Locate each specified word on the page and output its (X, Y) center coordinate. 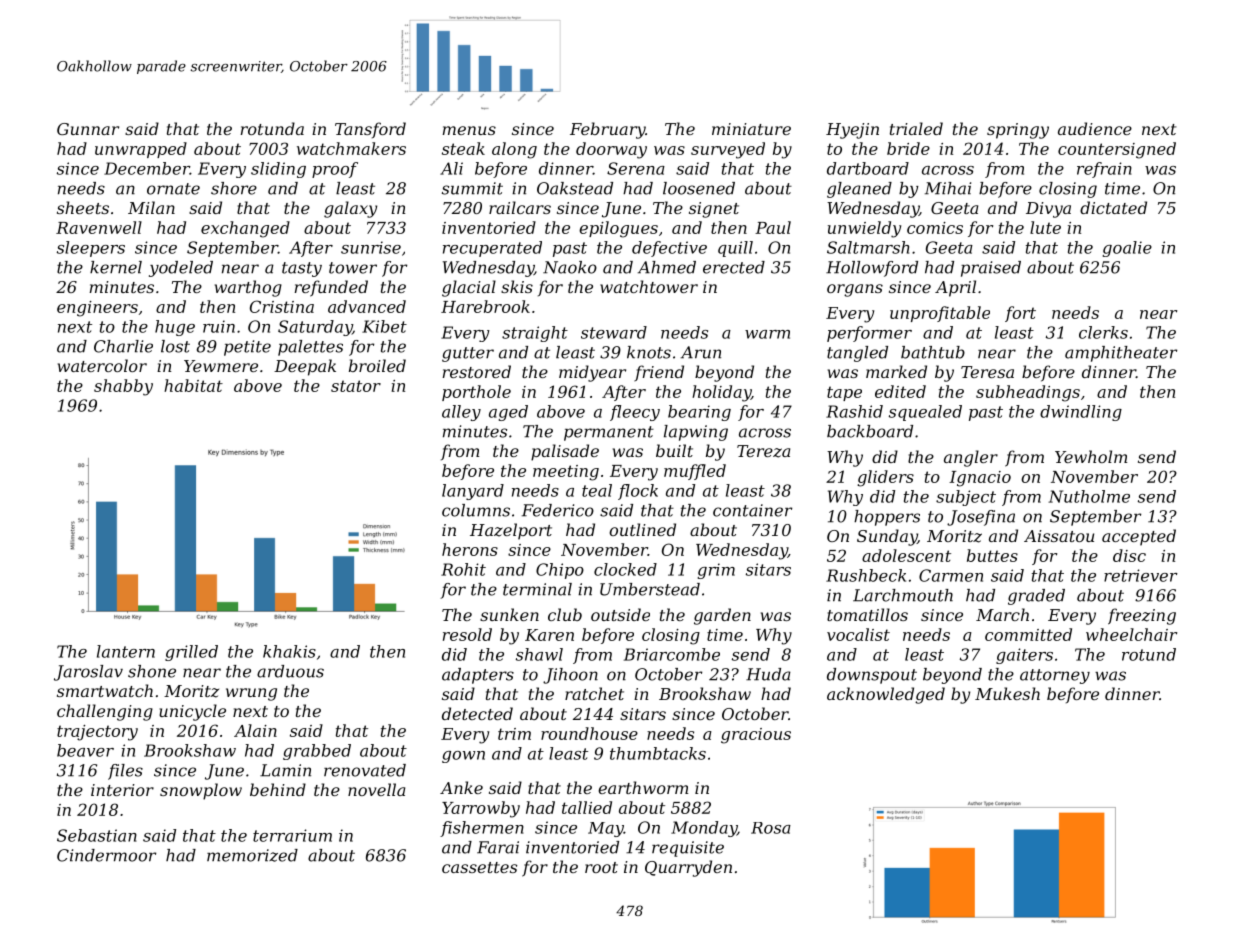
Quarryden (688, 868)
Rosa (771, 828)
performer (869, 334)
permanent (609, 433)
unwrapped (141, 150)
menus (469, 130)
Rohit (463, 569)
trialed (916, 128)
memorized (252, 855)
